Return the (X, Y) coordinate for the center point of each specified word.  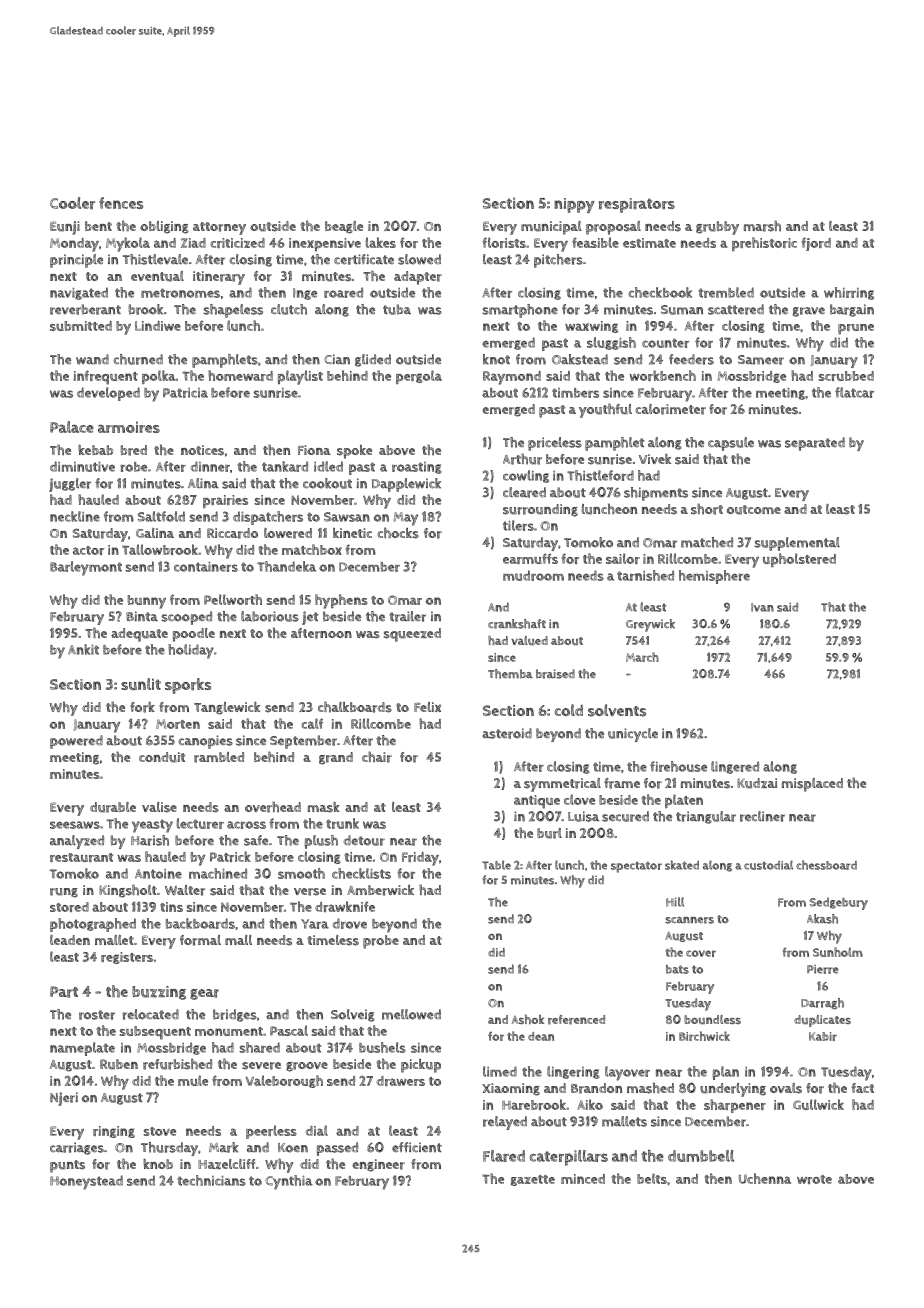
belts (652, 1178)
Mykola (128, 244)
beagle (344, 227)
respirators (637, 205)
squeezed (412, 635)
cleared (524, 492)
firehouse (678, 766)
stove (160, 1131)
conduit (162, 757)
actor (88, 550)
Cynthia (289, 1182)
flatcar (854, 392)
